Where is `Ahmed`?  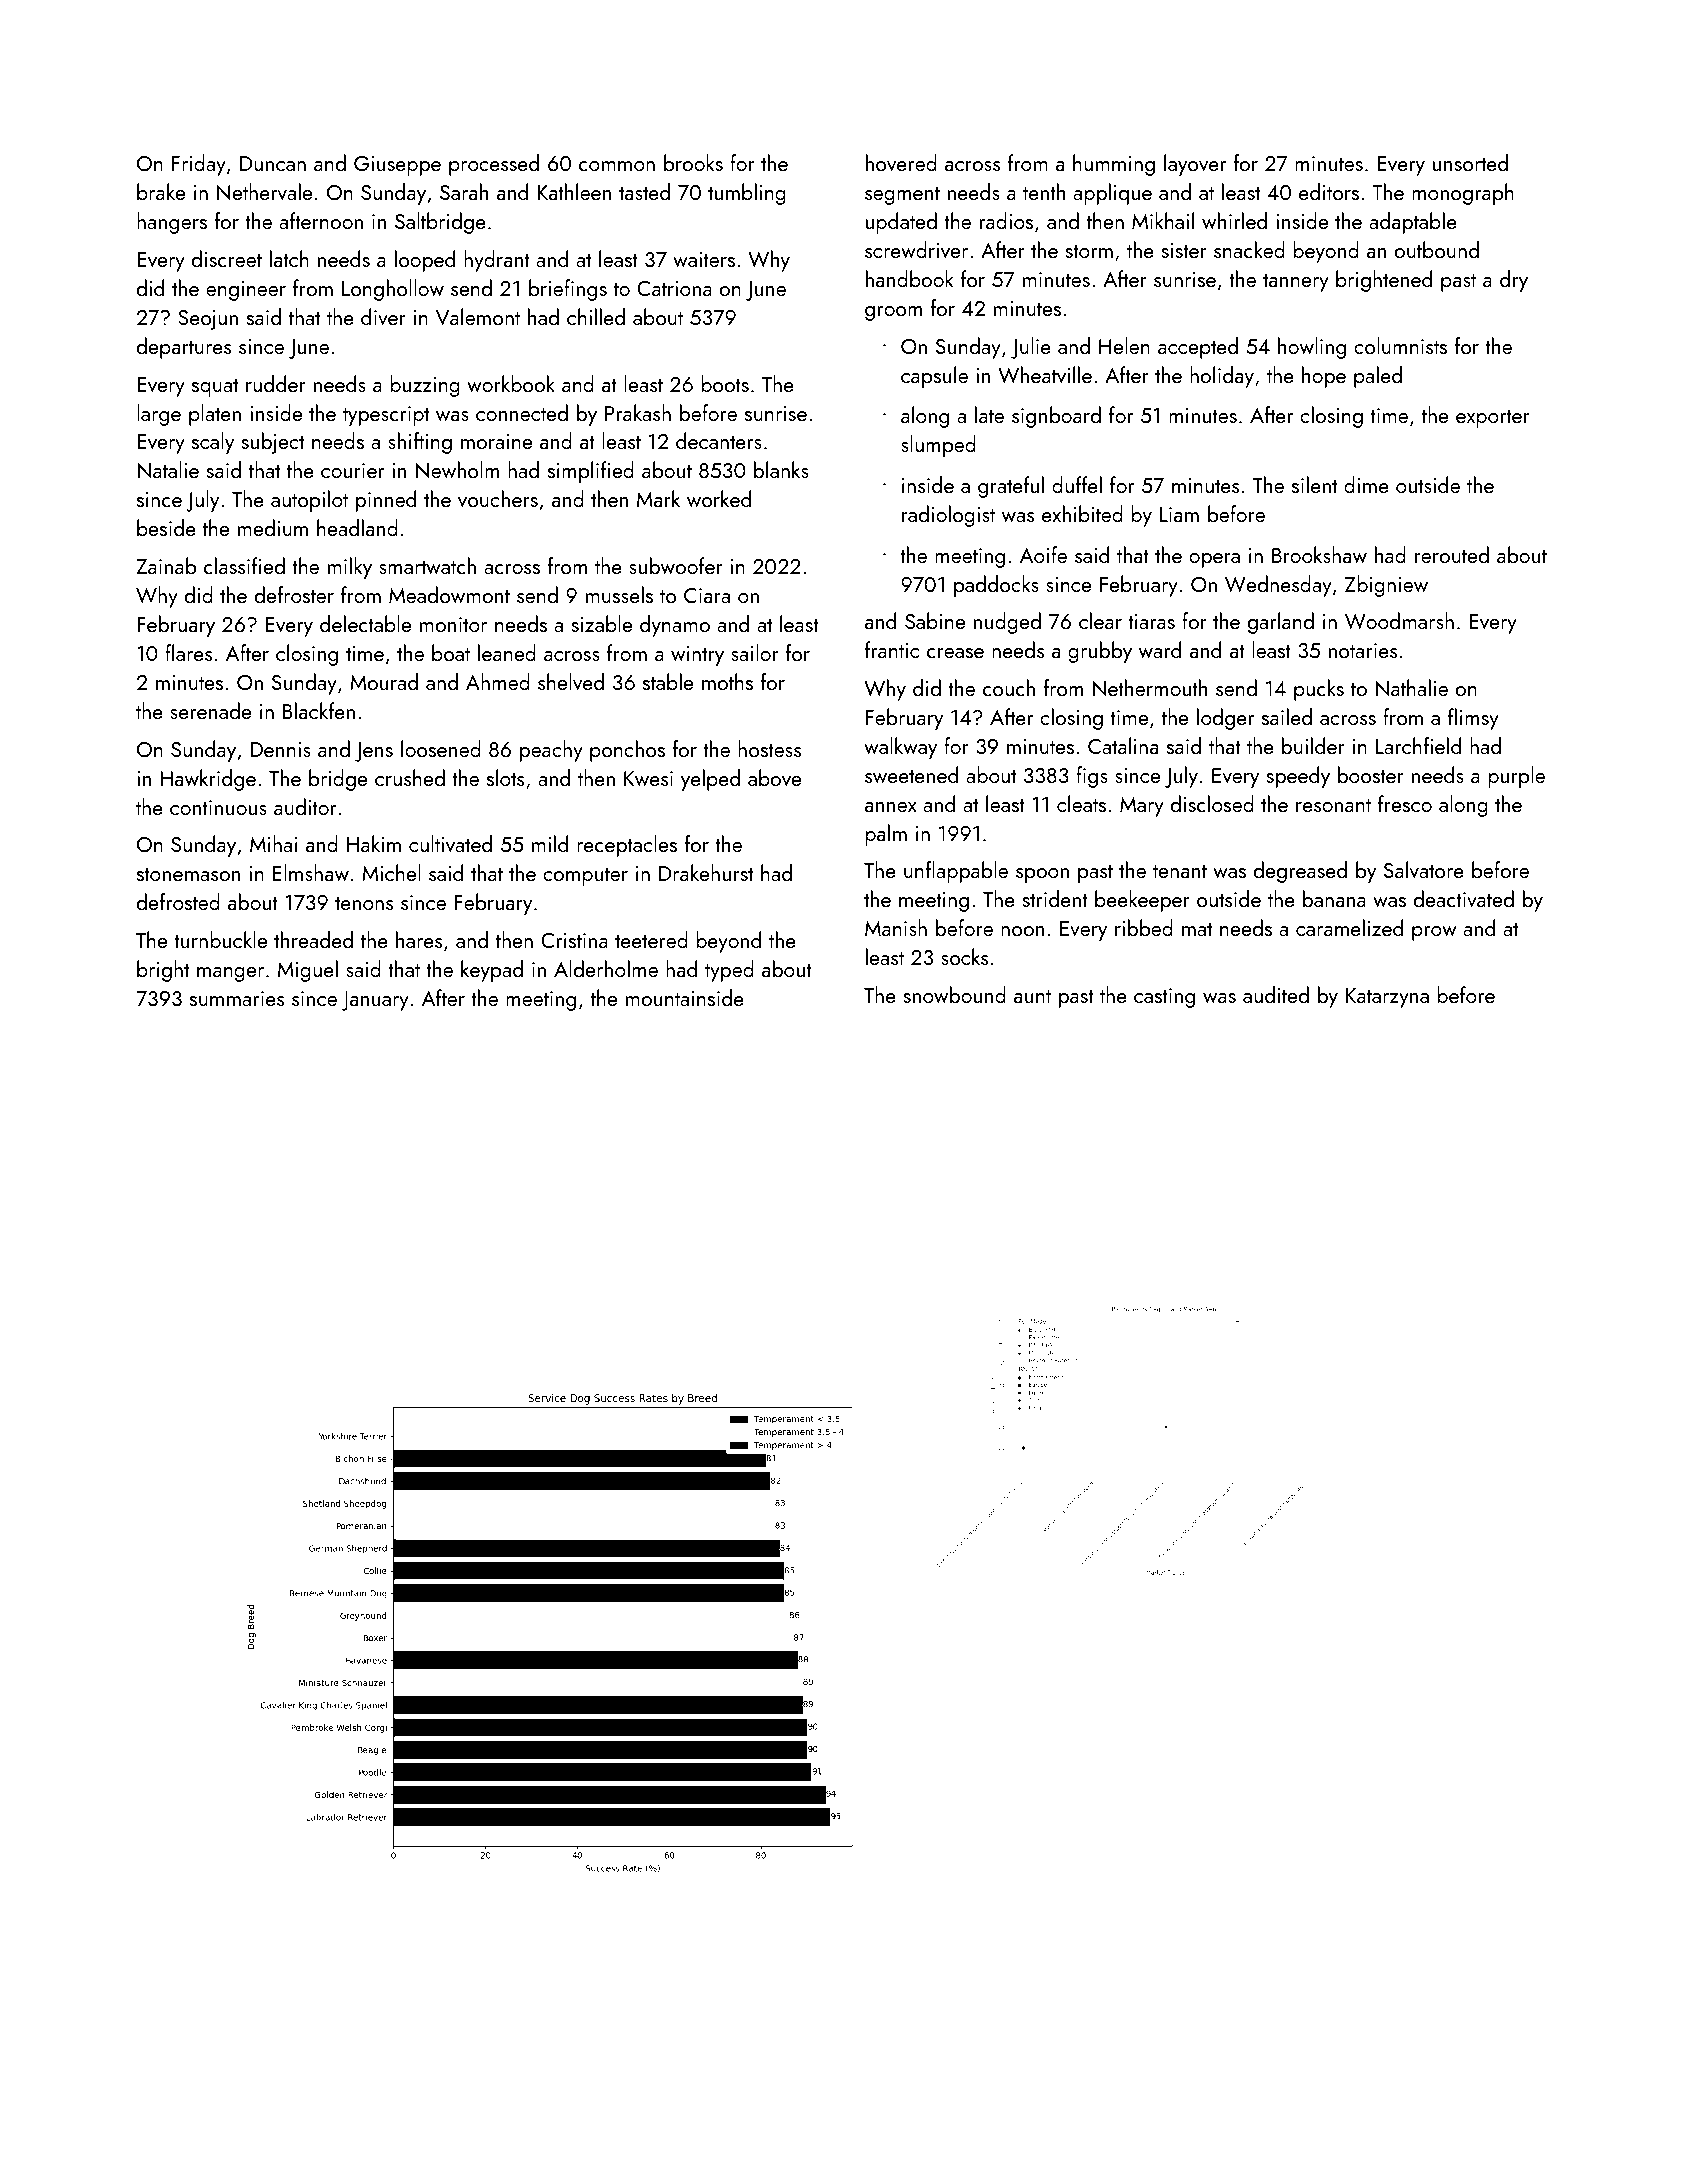
Ahmed is located at coordinates (498, 681).
